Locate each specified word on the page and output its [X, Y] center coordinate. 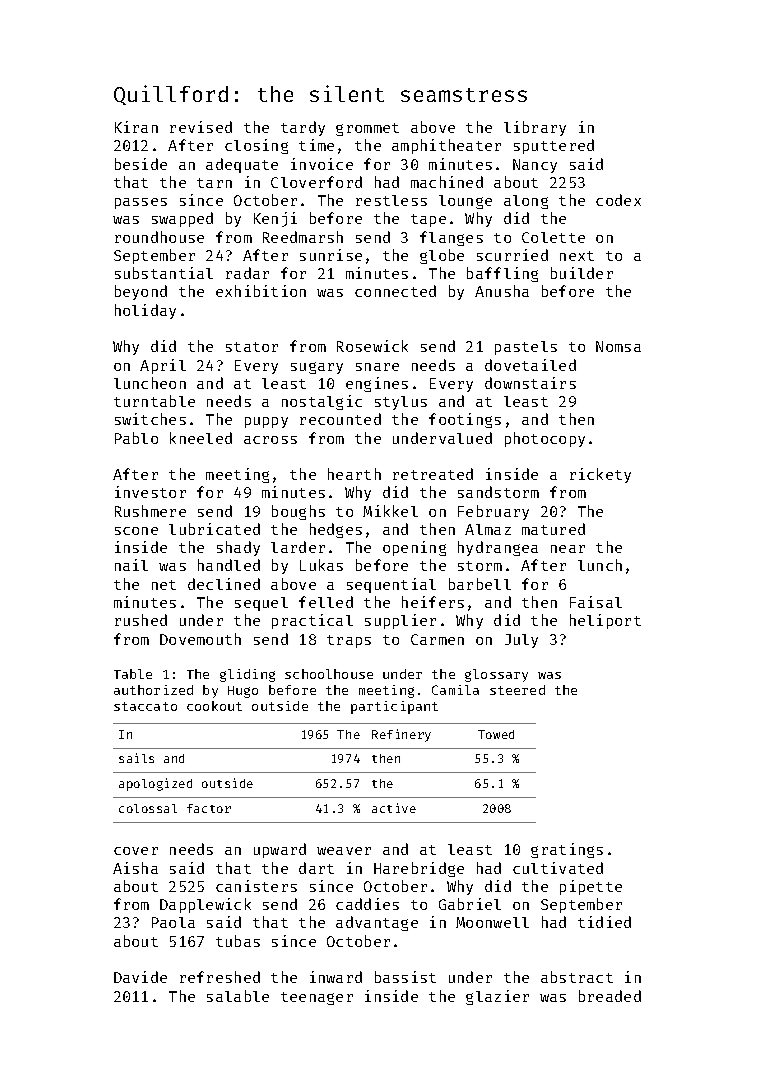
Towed [496, 734]
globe [442, 256]
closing [256, 146]
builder [582, 273]
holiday [145, 311]
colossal [148, 808]
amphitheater [446, 146]
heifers [433, 602]
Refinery [401, 735]
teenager [317, 998]
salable [238, 996]
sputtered [554, 146]
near [568, 549]
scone [136, 531]
